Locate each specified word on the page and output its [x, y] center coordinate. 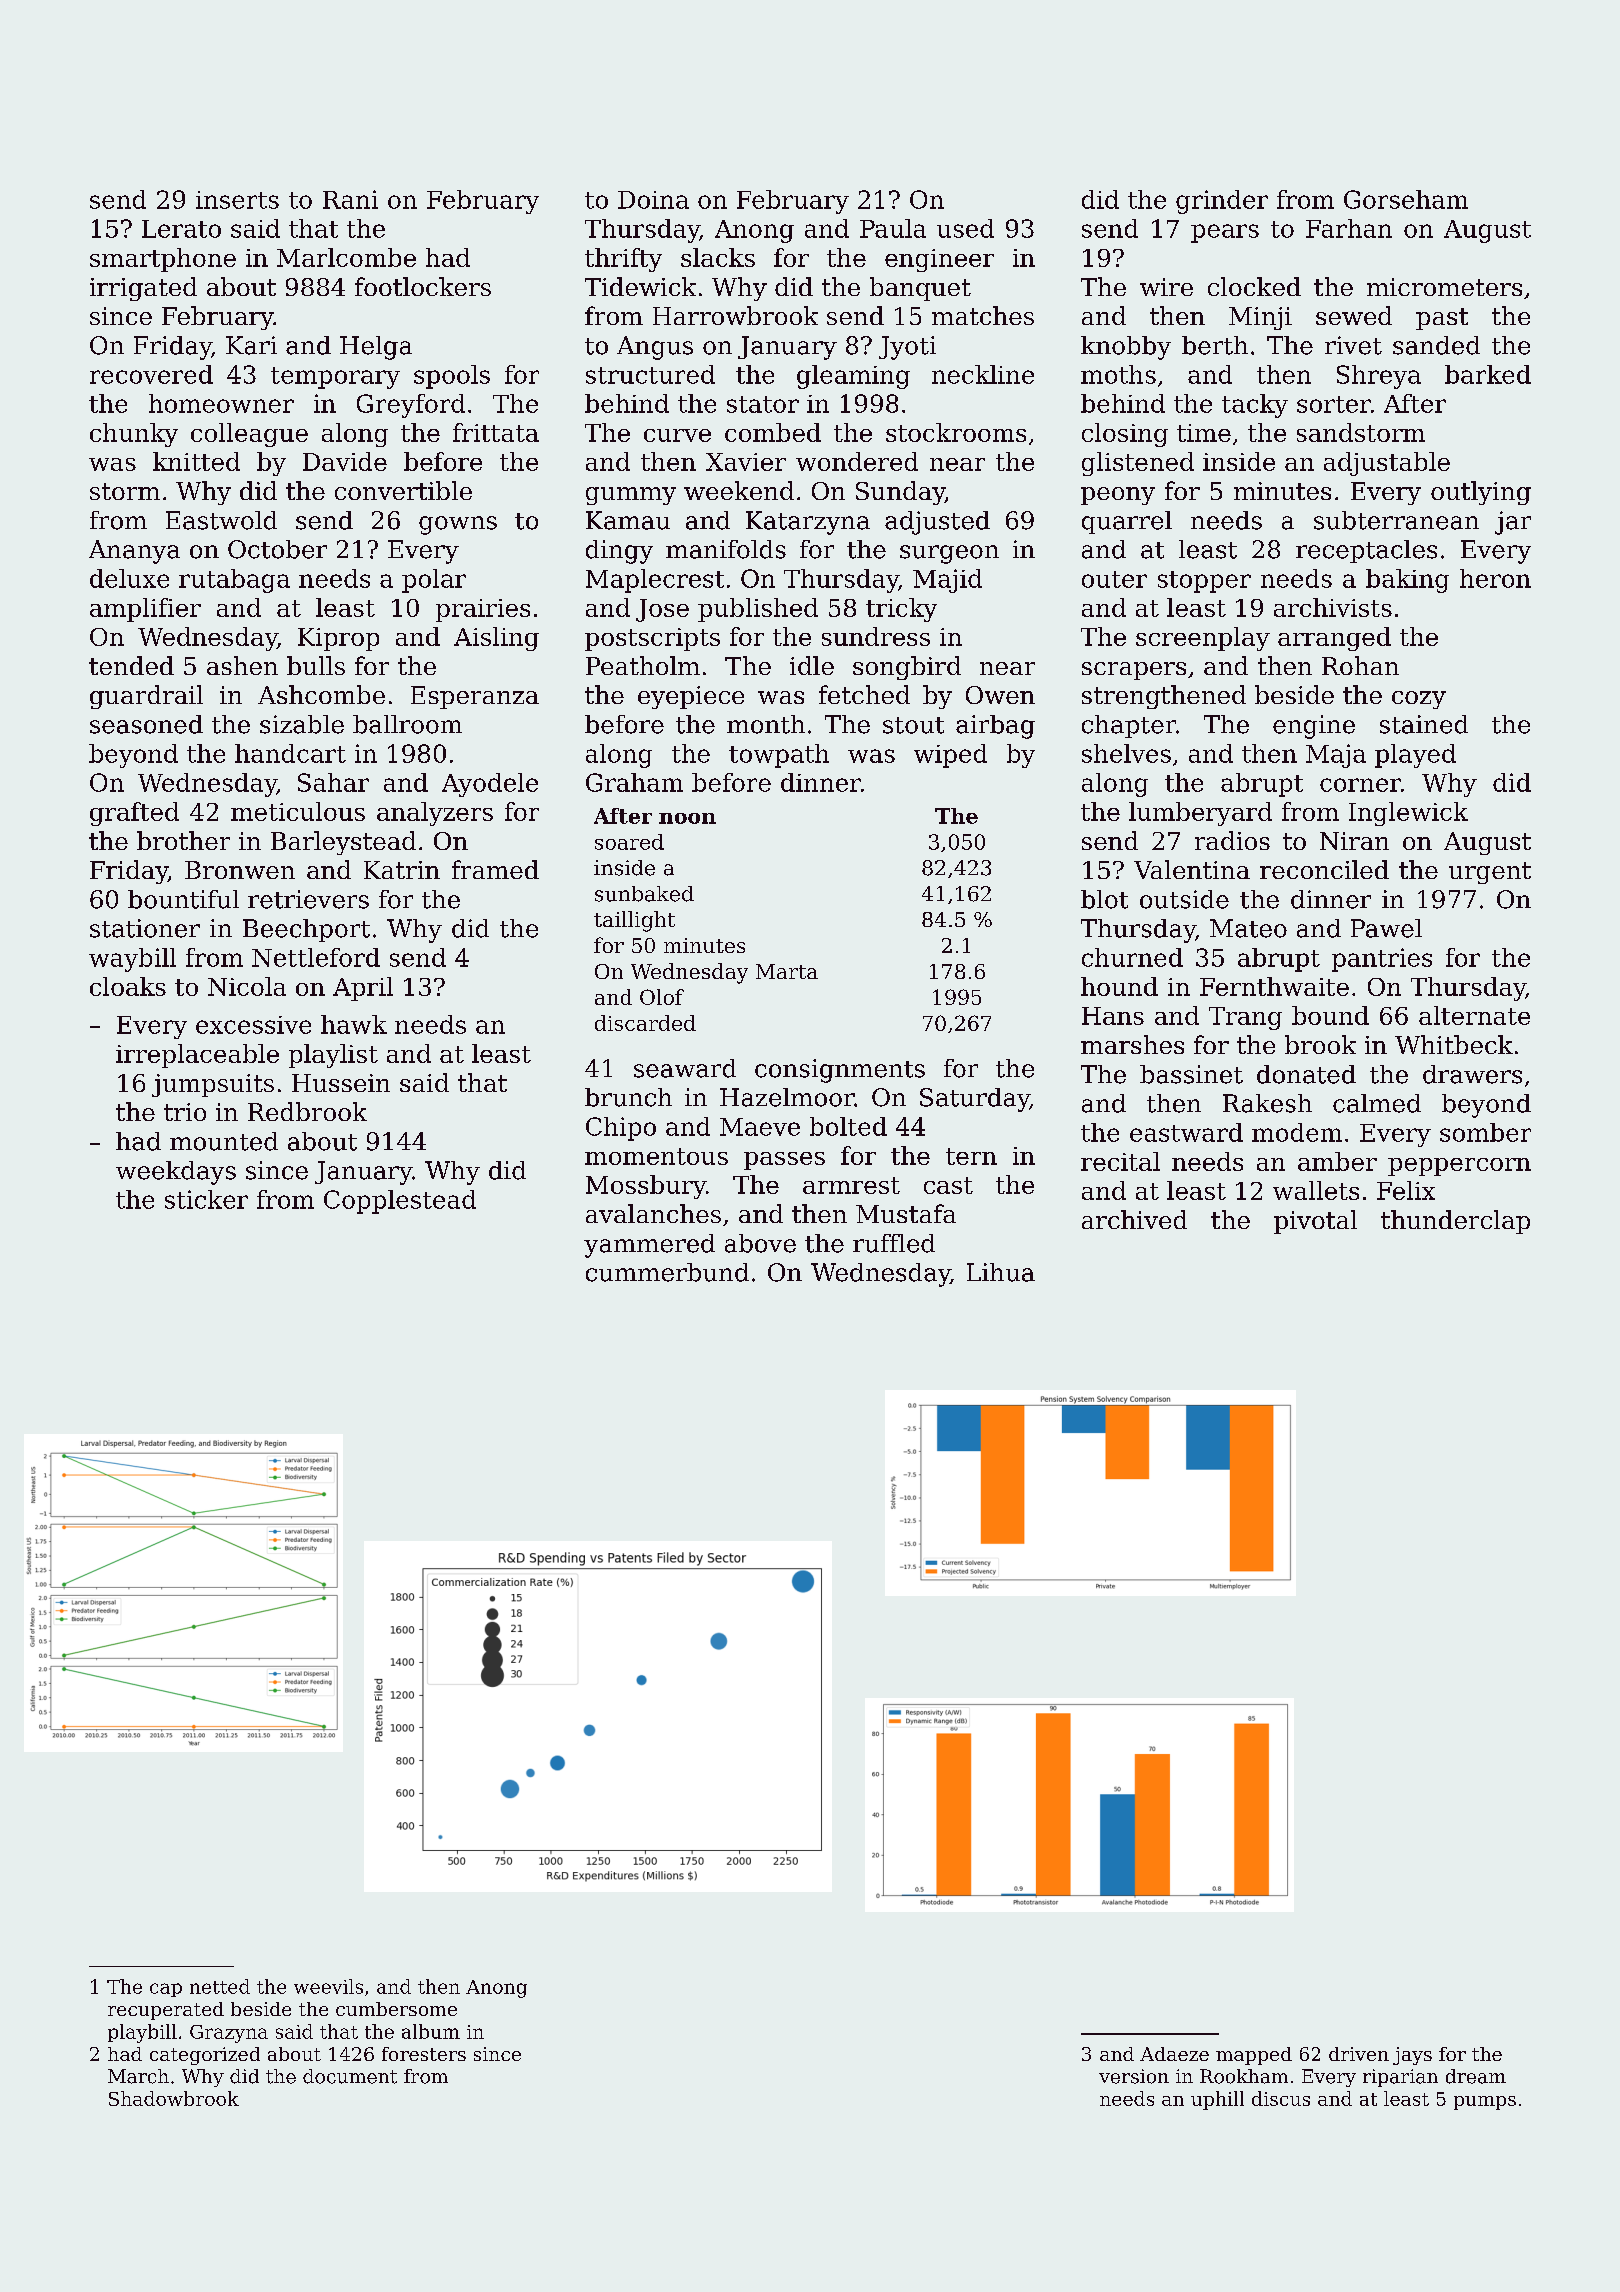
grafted [134, 814]
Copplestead [400, 1202]
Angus [655, 348]
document [350, 2076]
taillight [634, 921]
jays [1412, 2056]
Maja [1336, 756]
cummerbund [667, 1272]
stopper [1204, 582]
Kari [251, 345]
